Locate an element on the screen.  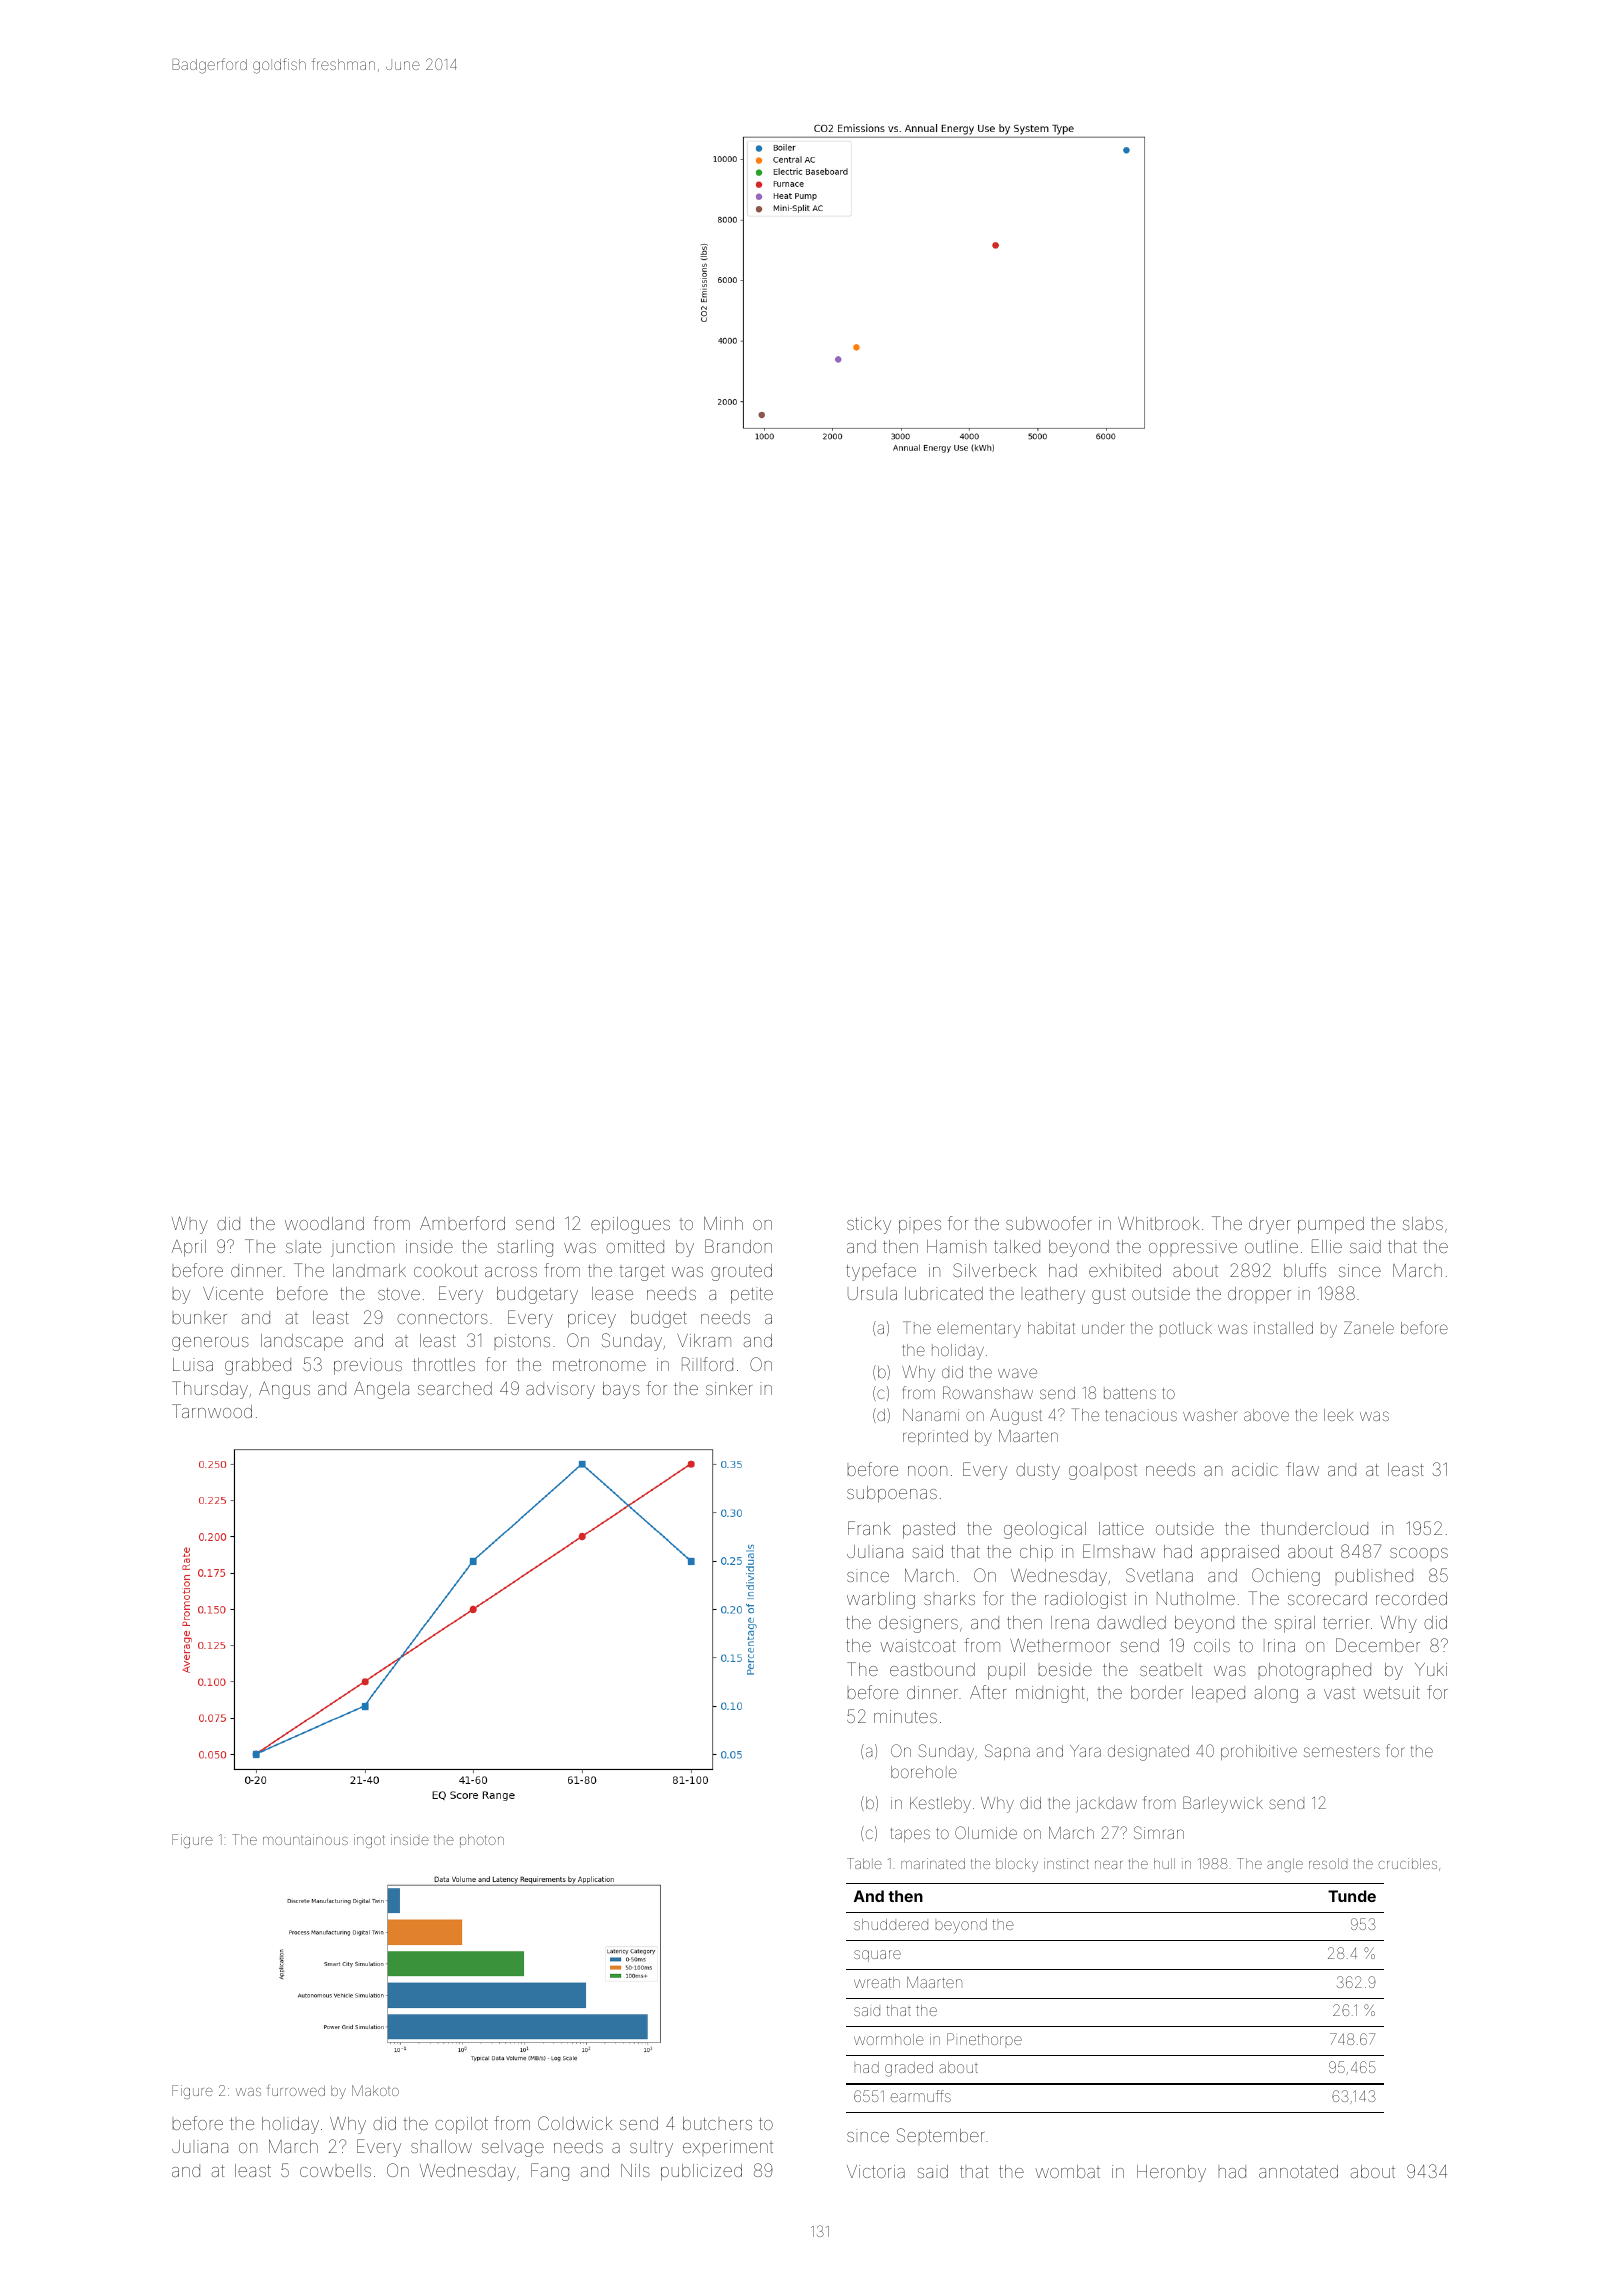
annotated is located at coordinates (1298, 2171).
